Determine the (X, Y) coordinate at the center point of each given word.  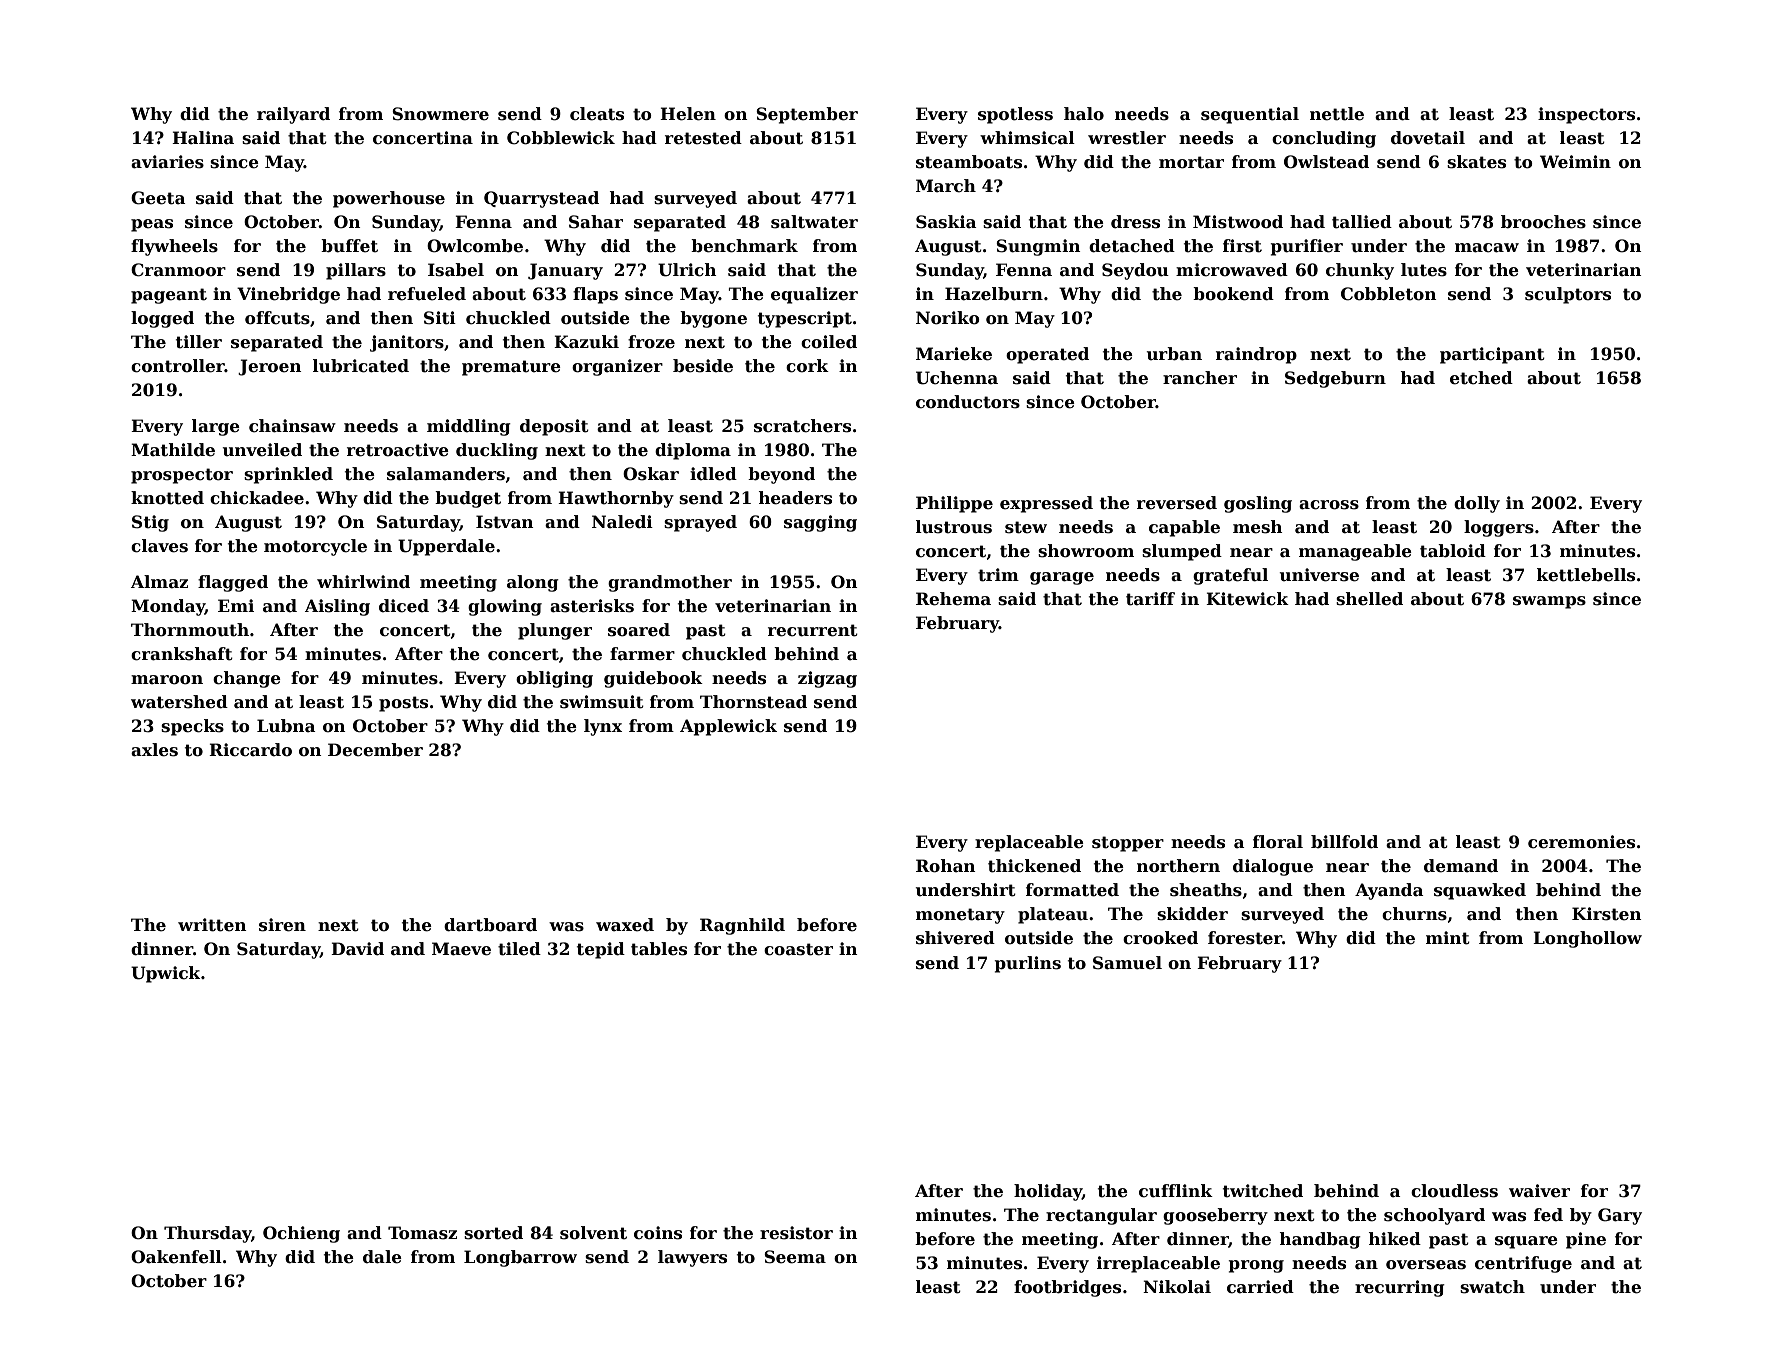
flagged (233, 583)
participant (1492, 355)
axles (154, 750)
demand (1461, 866)
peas (152, 225)
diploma (693, 451)
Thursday (208, 1234)
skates (1476, 162)
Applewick (728, 727)
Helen (688, 114)
